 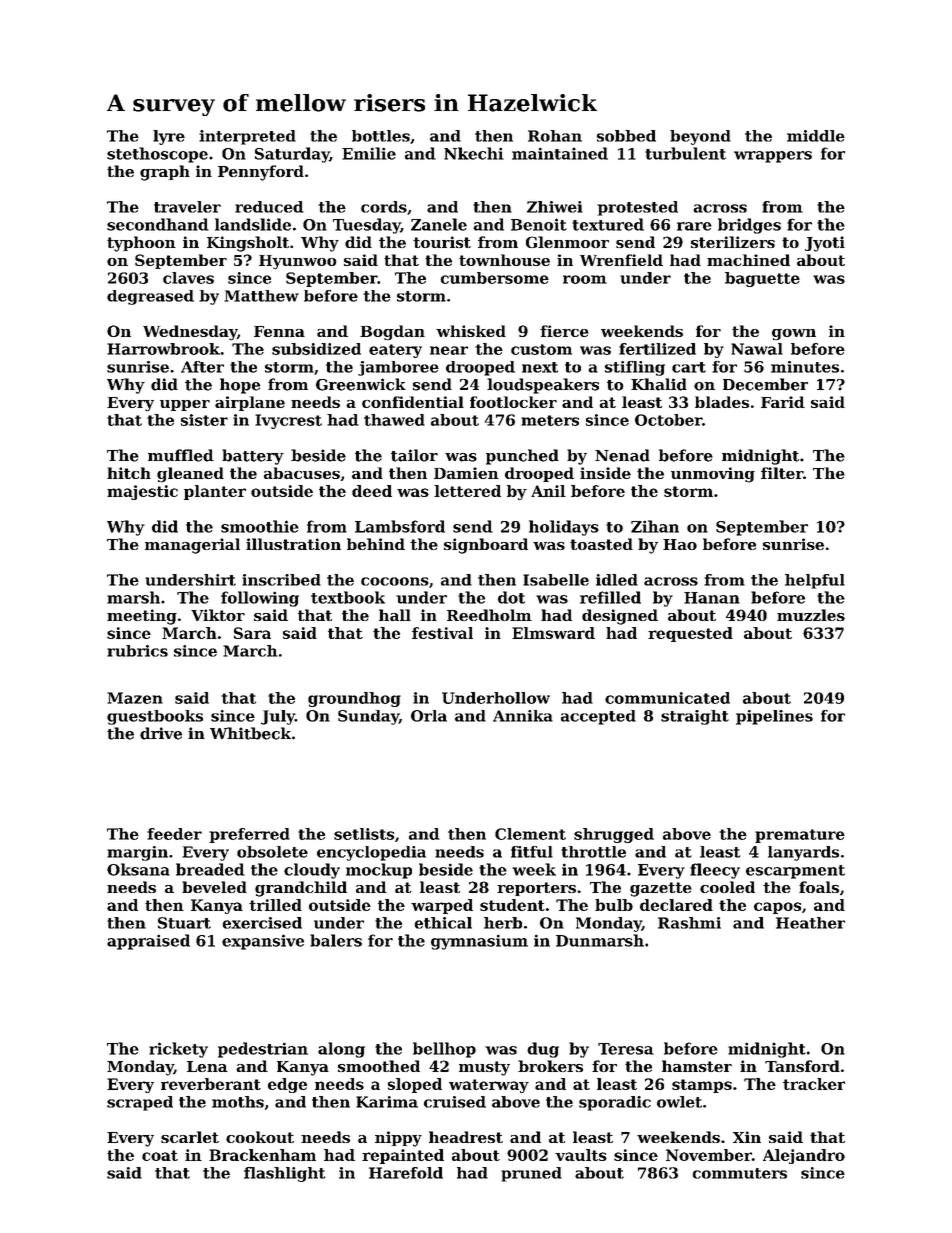 I want to click on Zihan, so click(x=655, y=526).
